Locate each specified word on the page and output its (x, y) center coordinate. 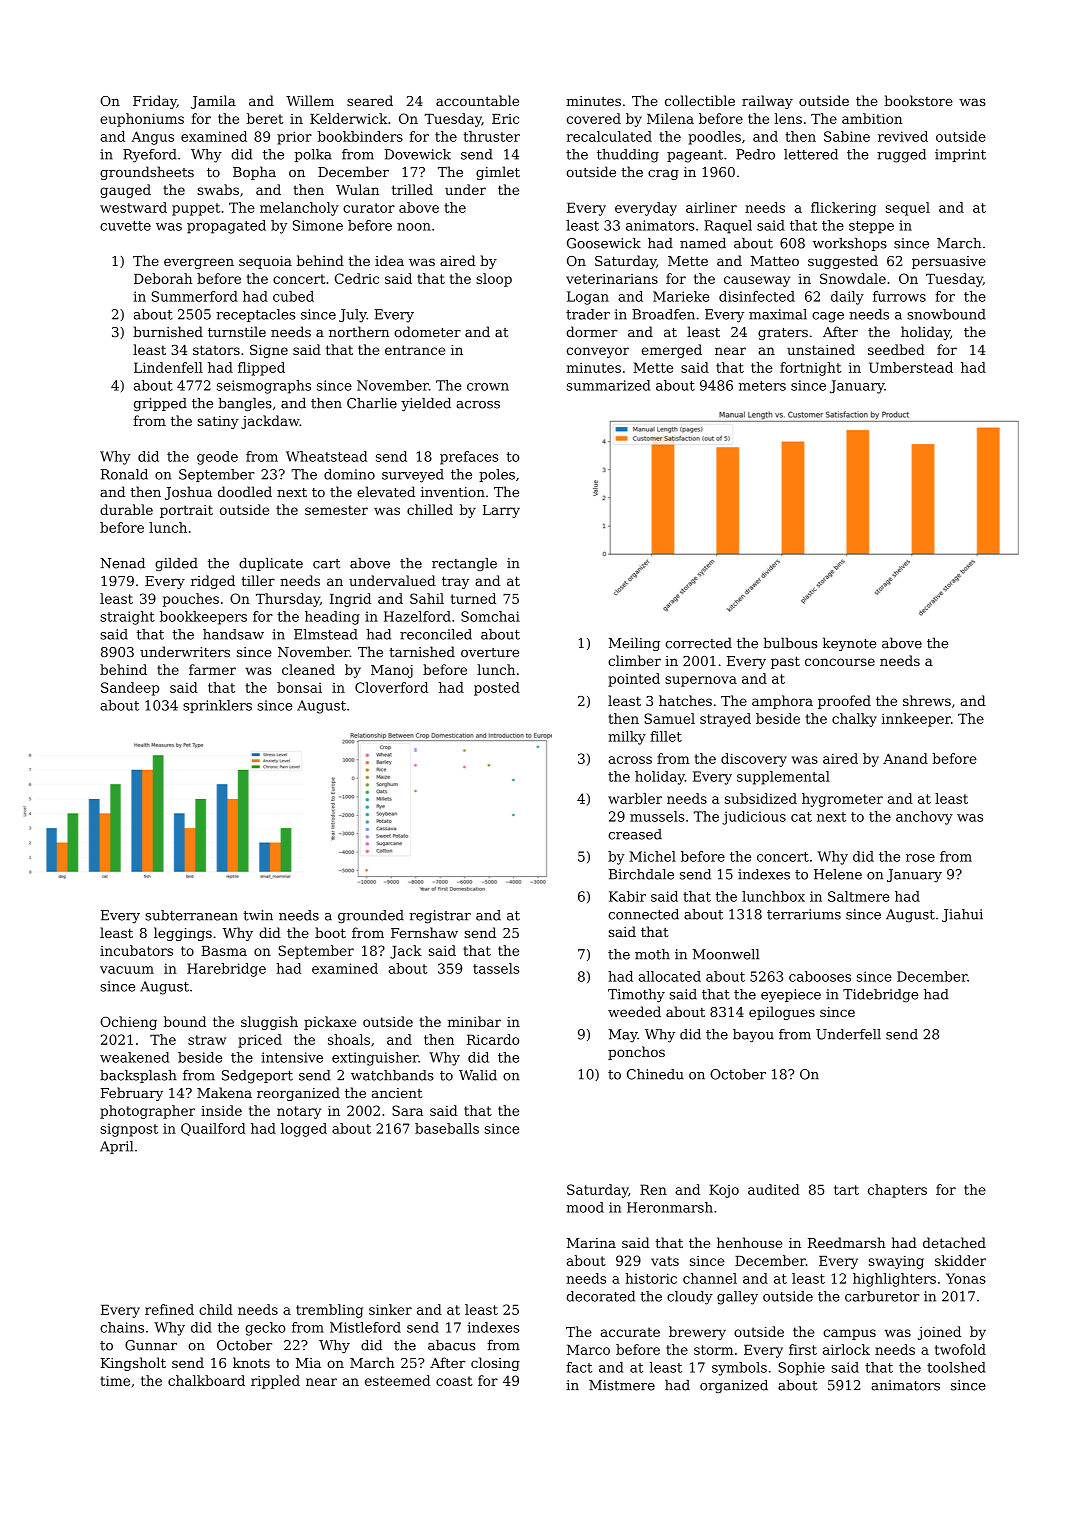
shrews (927, 700)
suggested (843, 262)
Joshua (188, 493)
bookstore (918, 100)
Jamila (213, 102)
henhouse (749, 1242)
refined (169, 1309)
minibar (474, 1021)
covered (594, 118)
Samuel (669, 718)
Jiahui (962, 915)
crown (488, 387)
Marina (591, 1243)
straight (127, 618)
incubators (136, 950)
